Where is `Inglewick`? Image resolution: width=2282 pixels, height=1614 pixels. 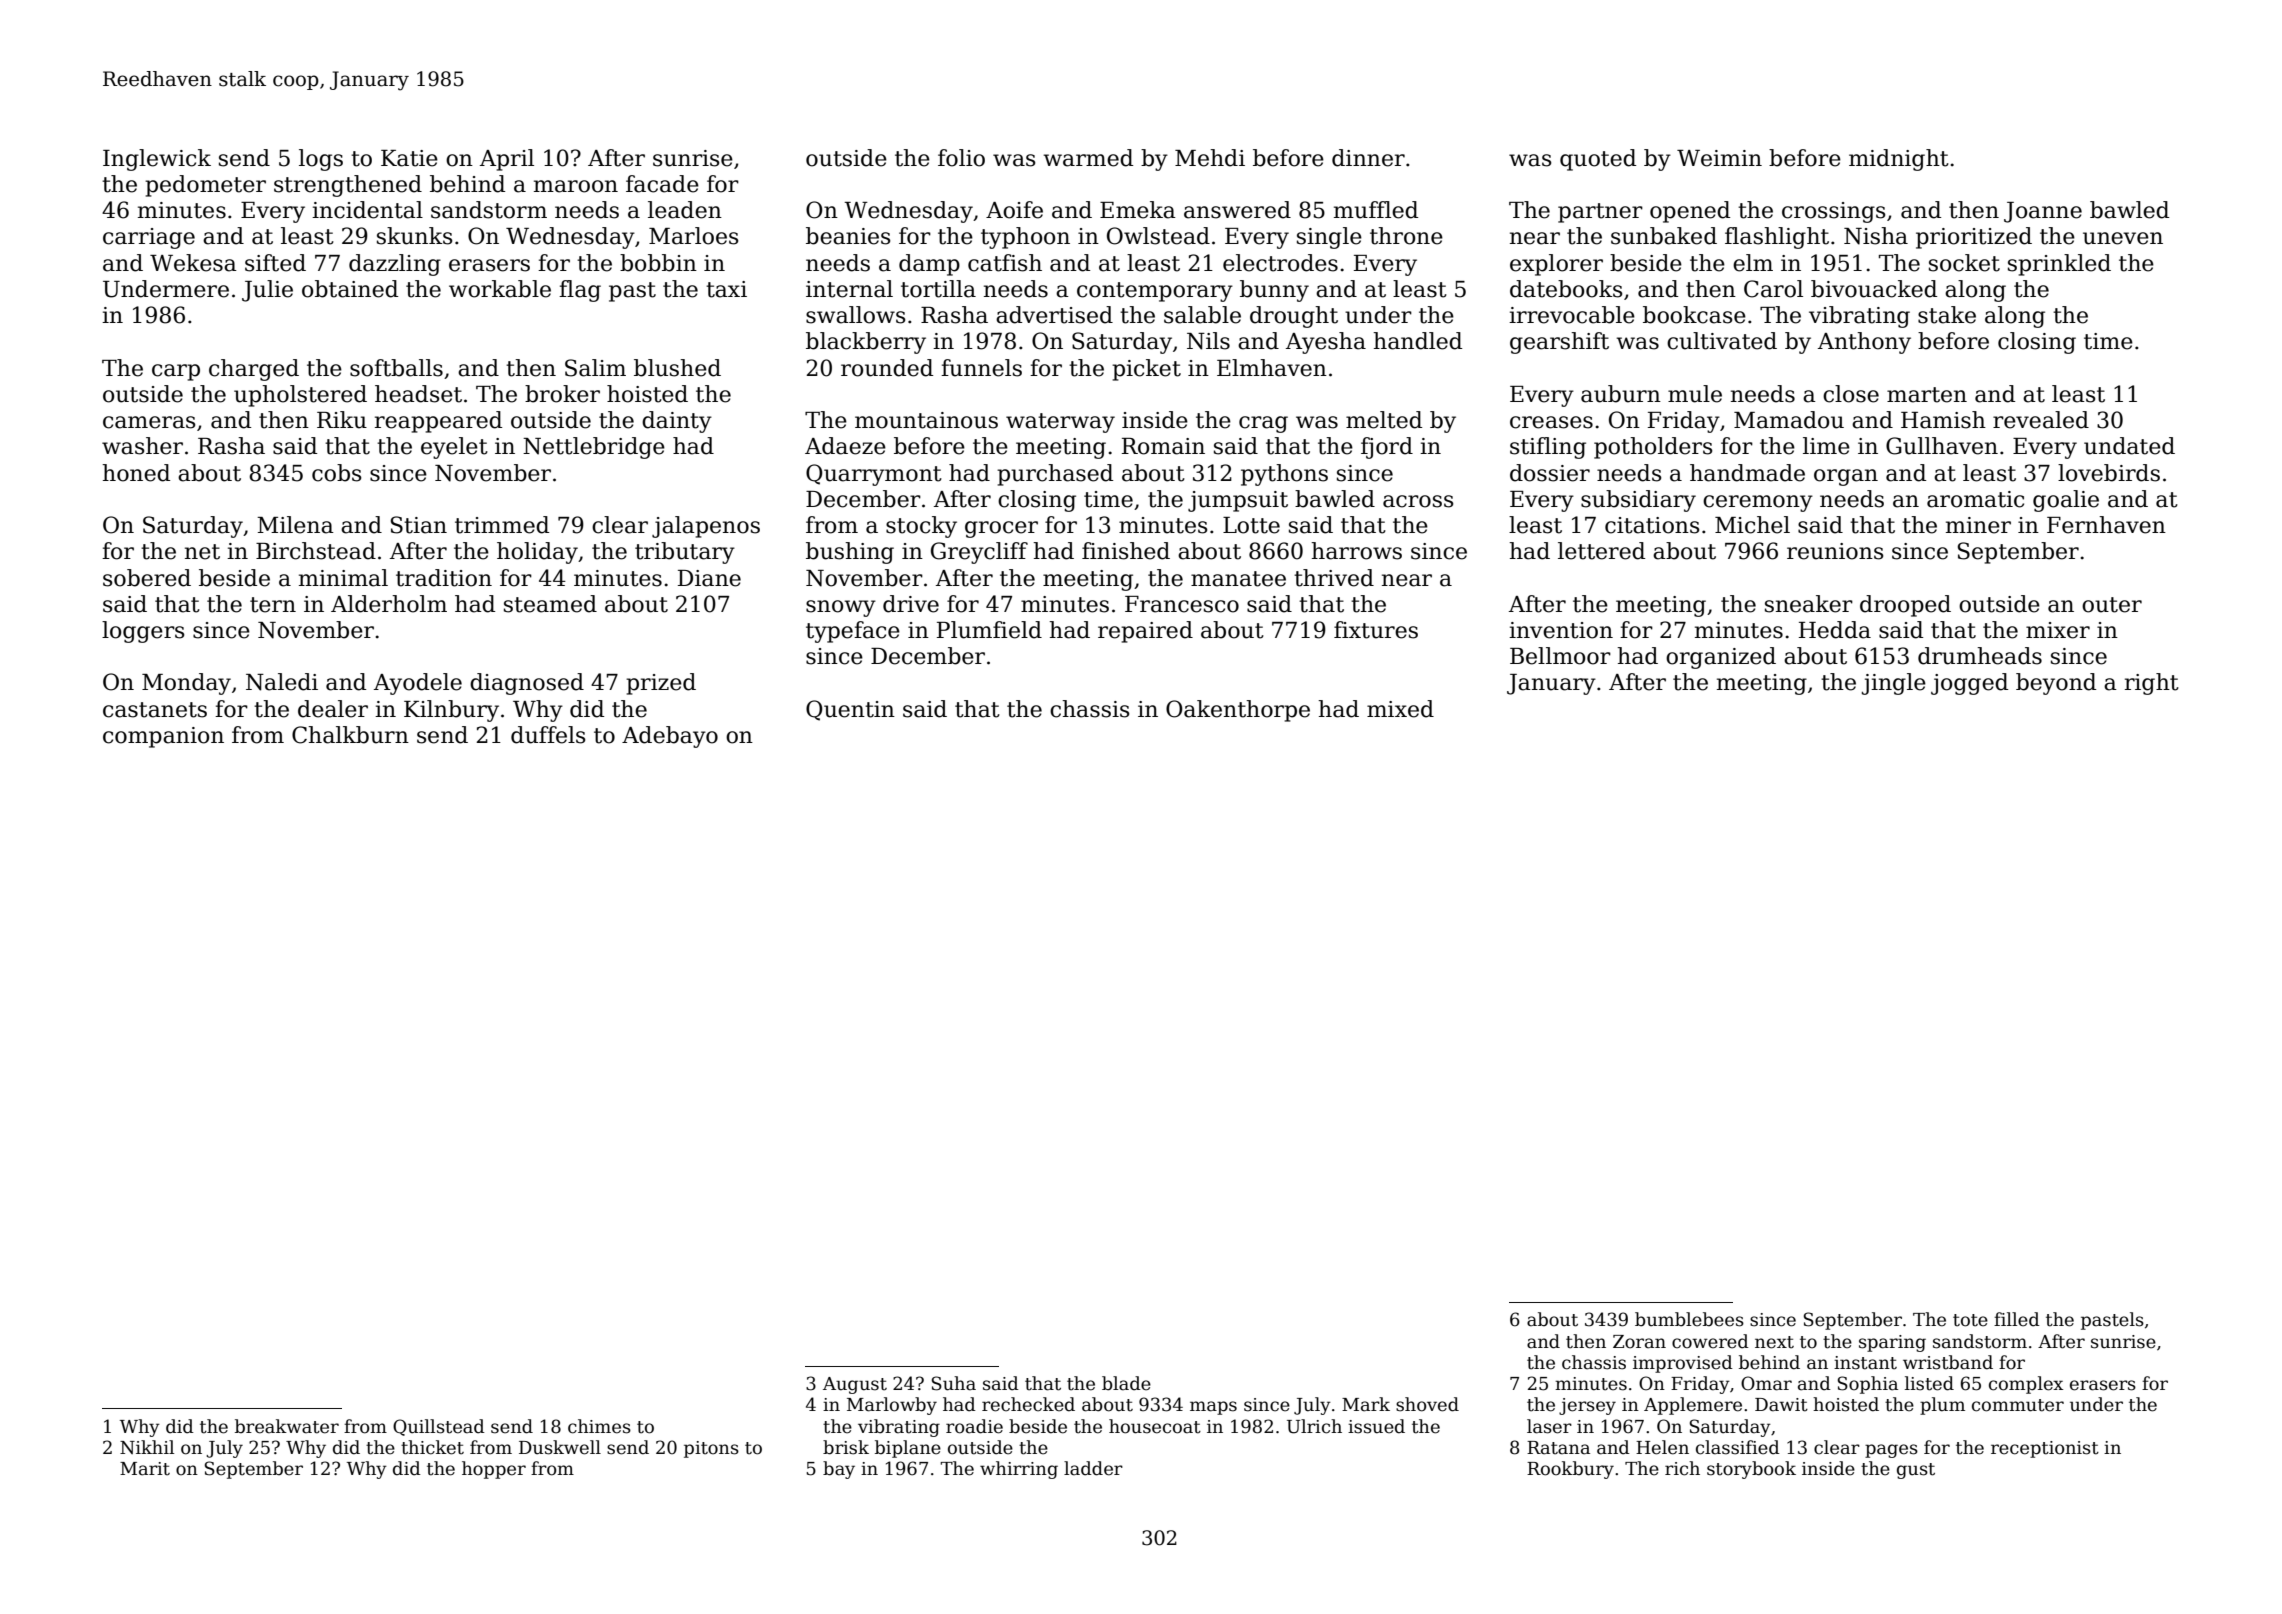 Inglewick is located at coordinates (157, 160).
